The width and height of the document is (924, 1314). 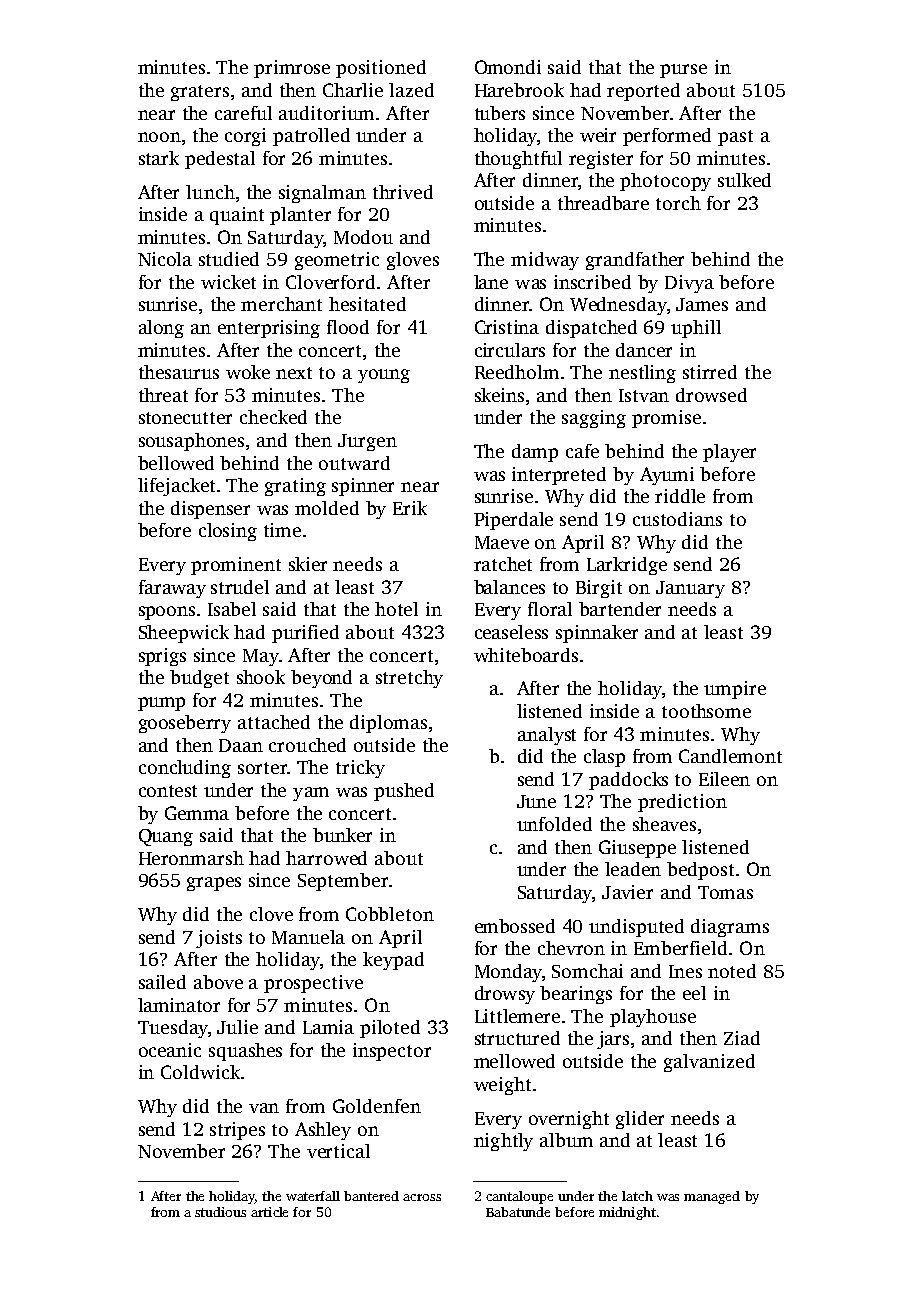 What do you see at coordinates (261, 677) in the document?
I see `shook` at bounding box center [261, 677].
